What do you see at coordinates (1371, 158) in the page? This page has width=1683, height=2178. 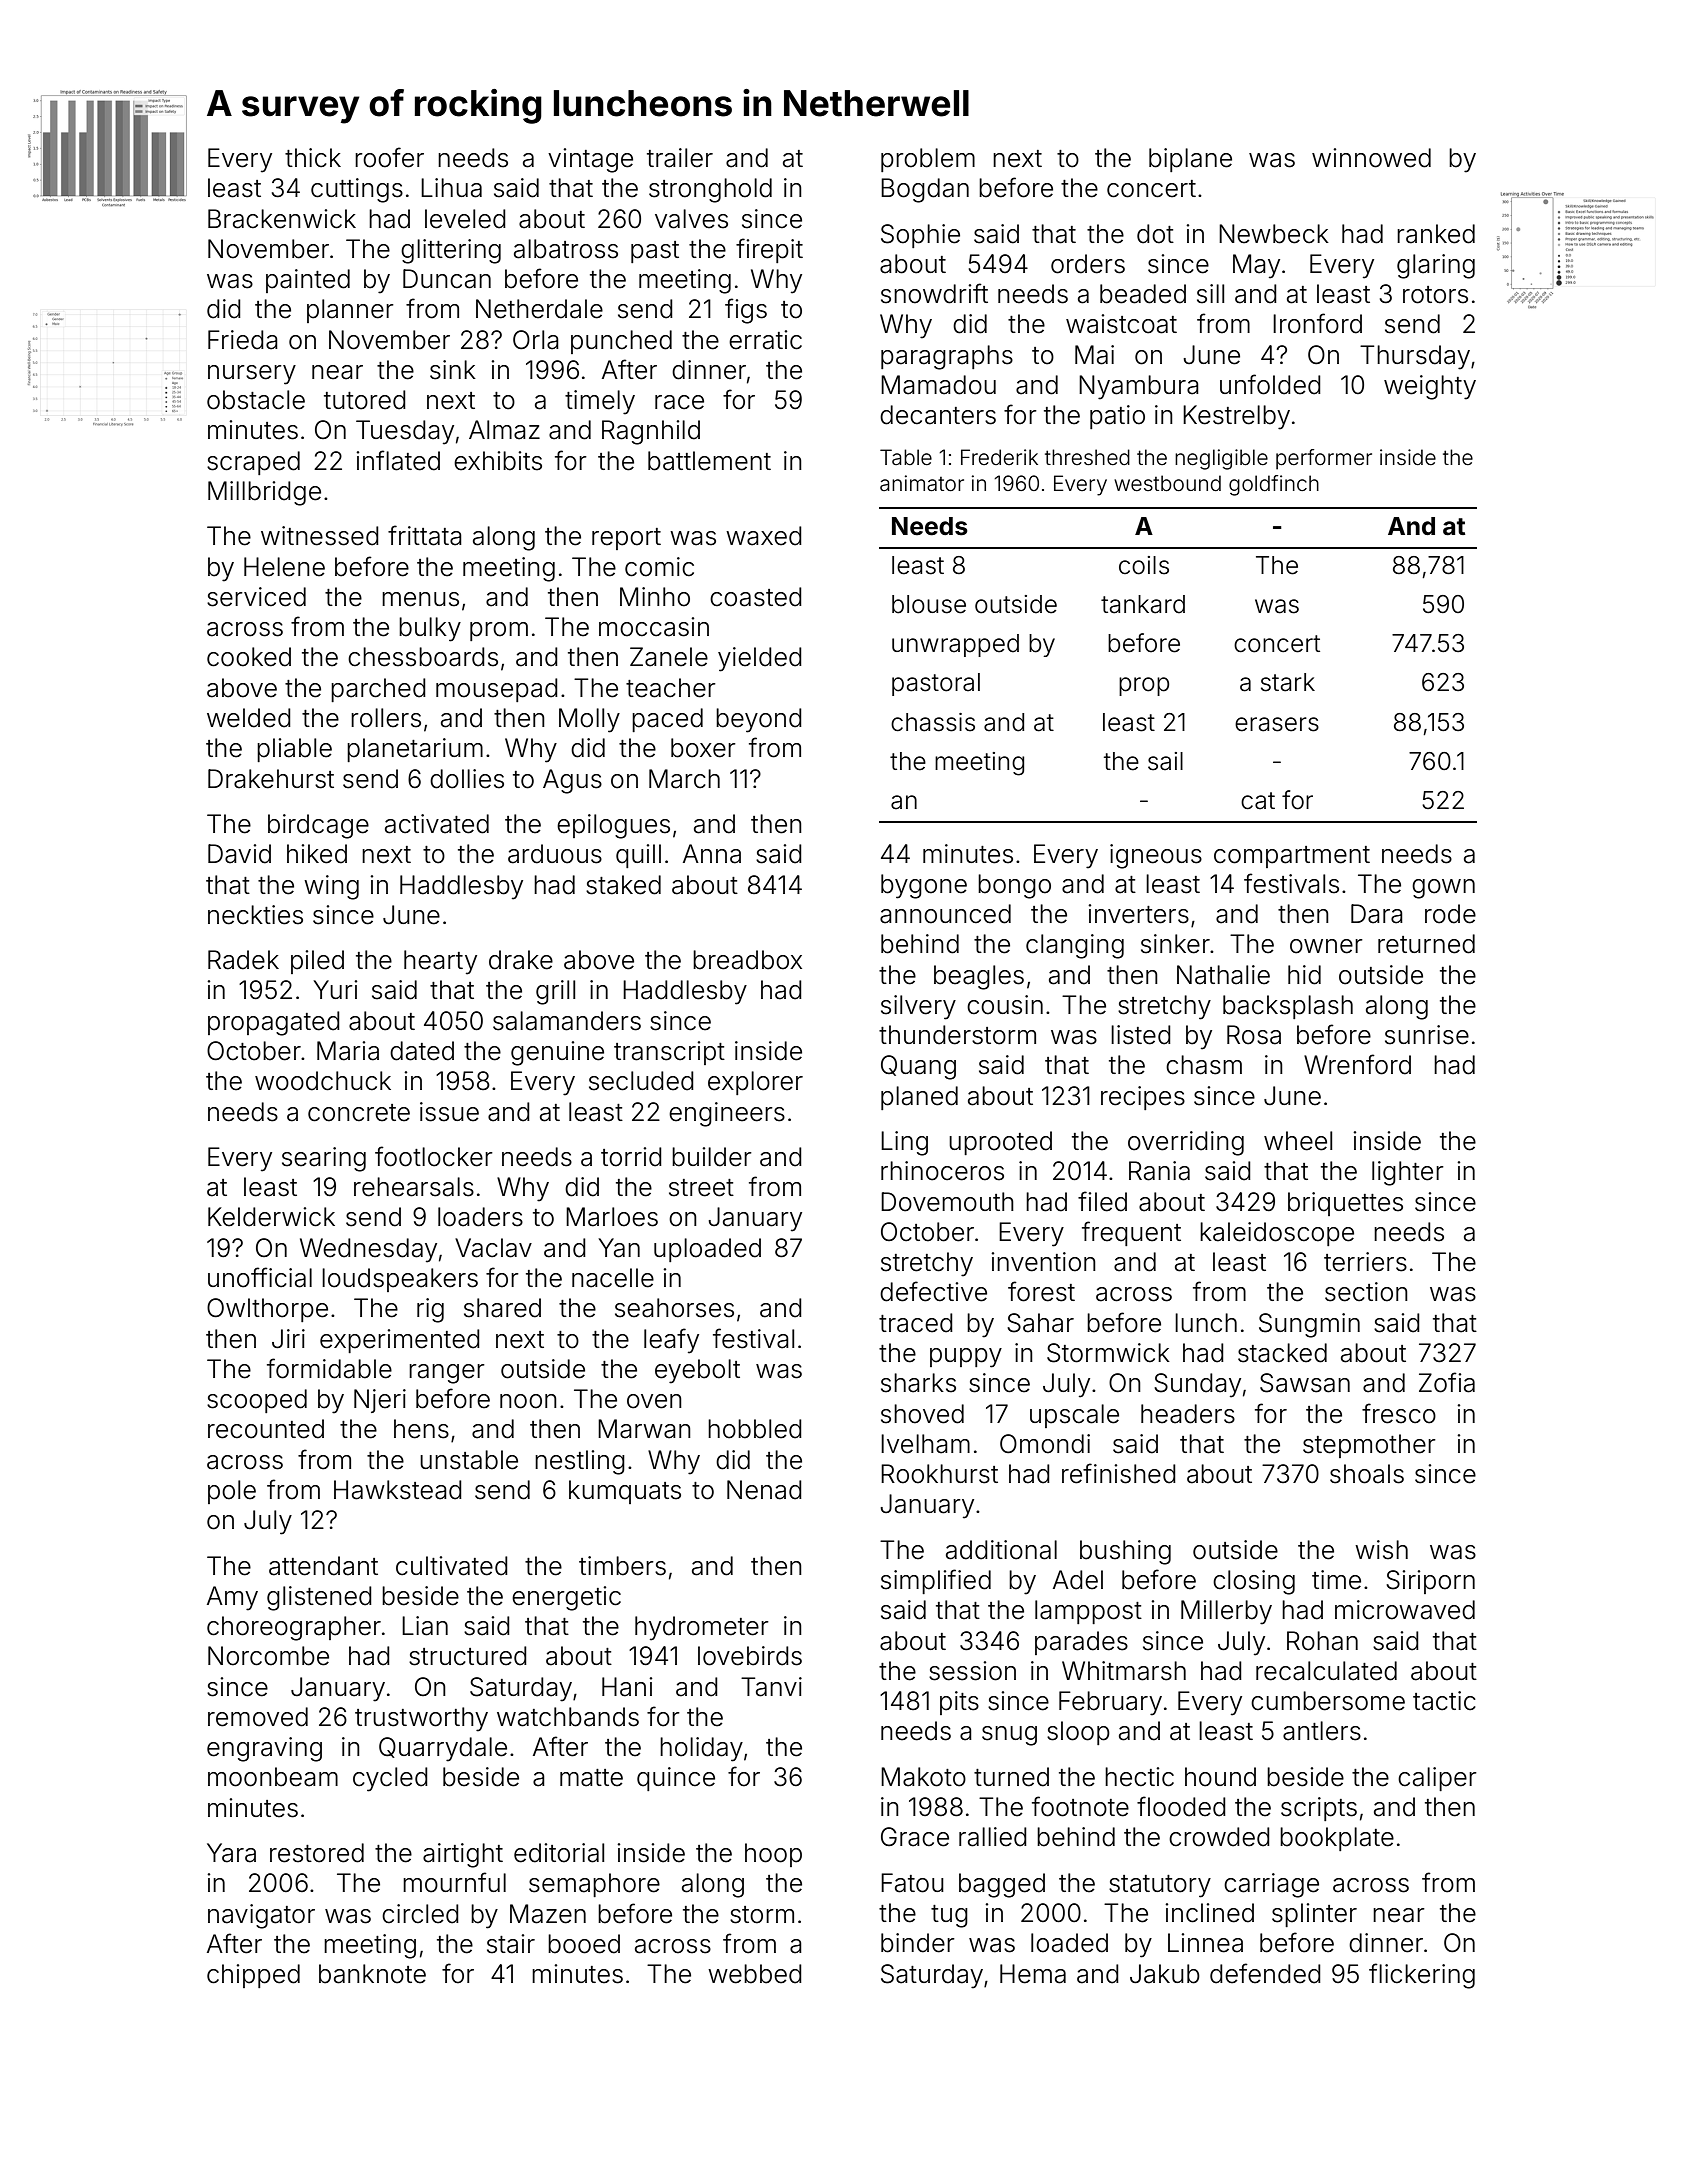 I see `winnowed` at bounding box center [1371, 158].
